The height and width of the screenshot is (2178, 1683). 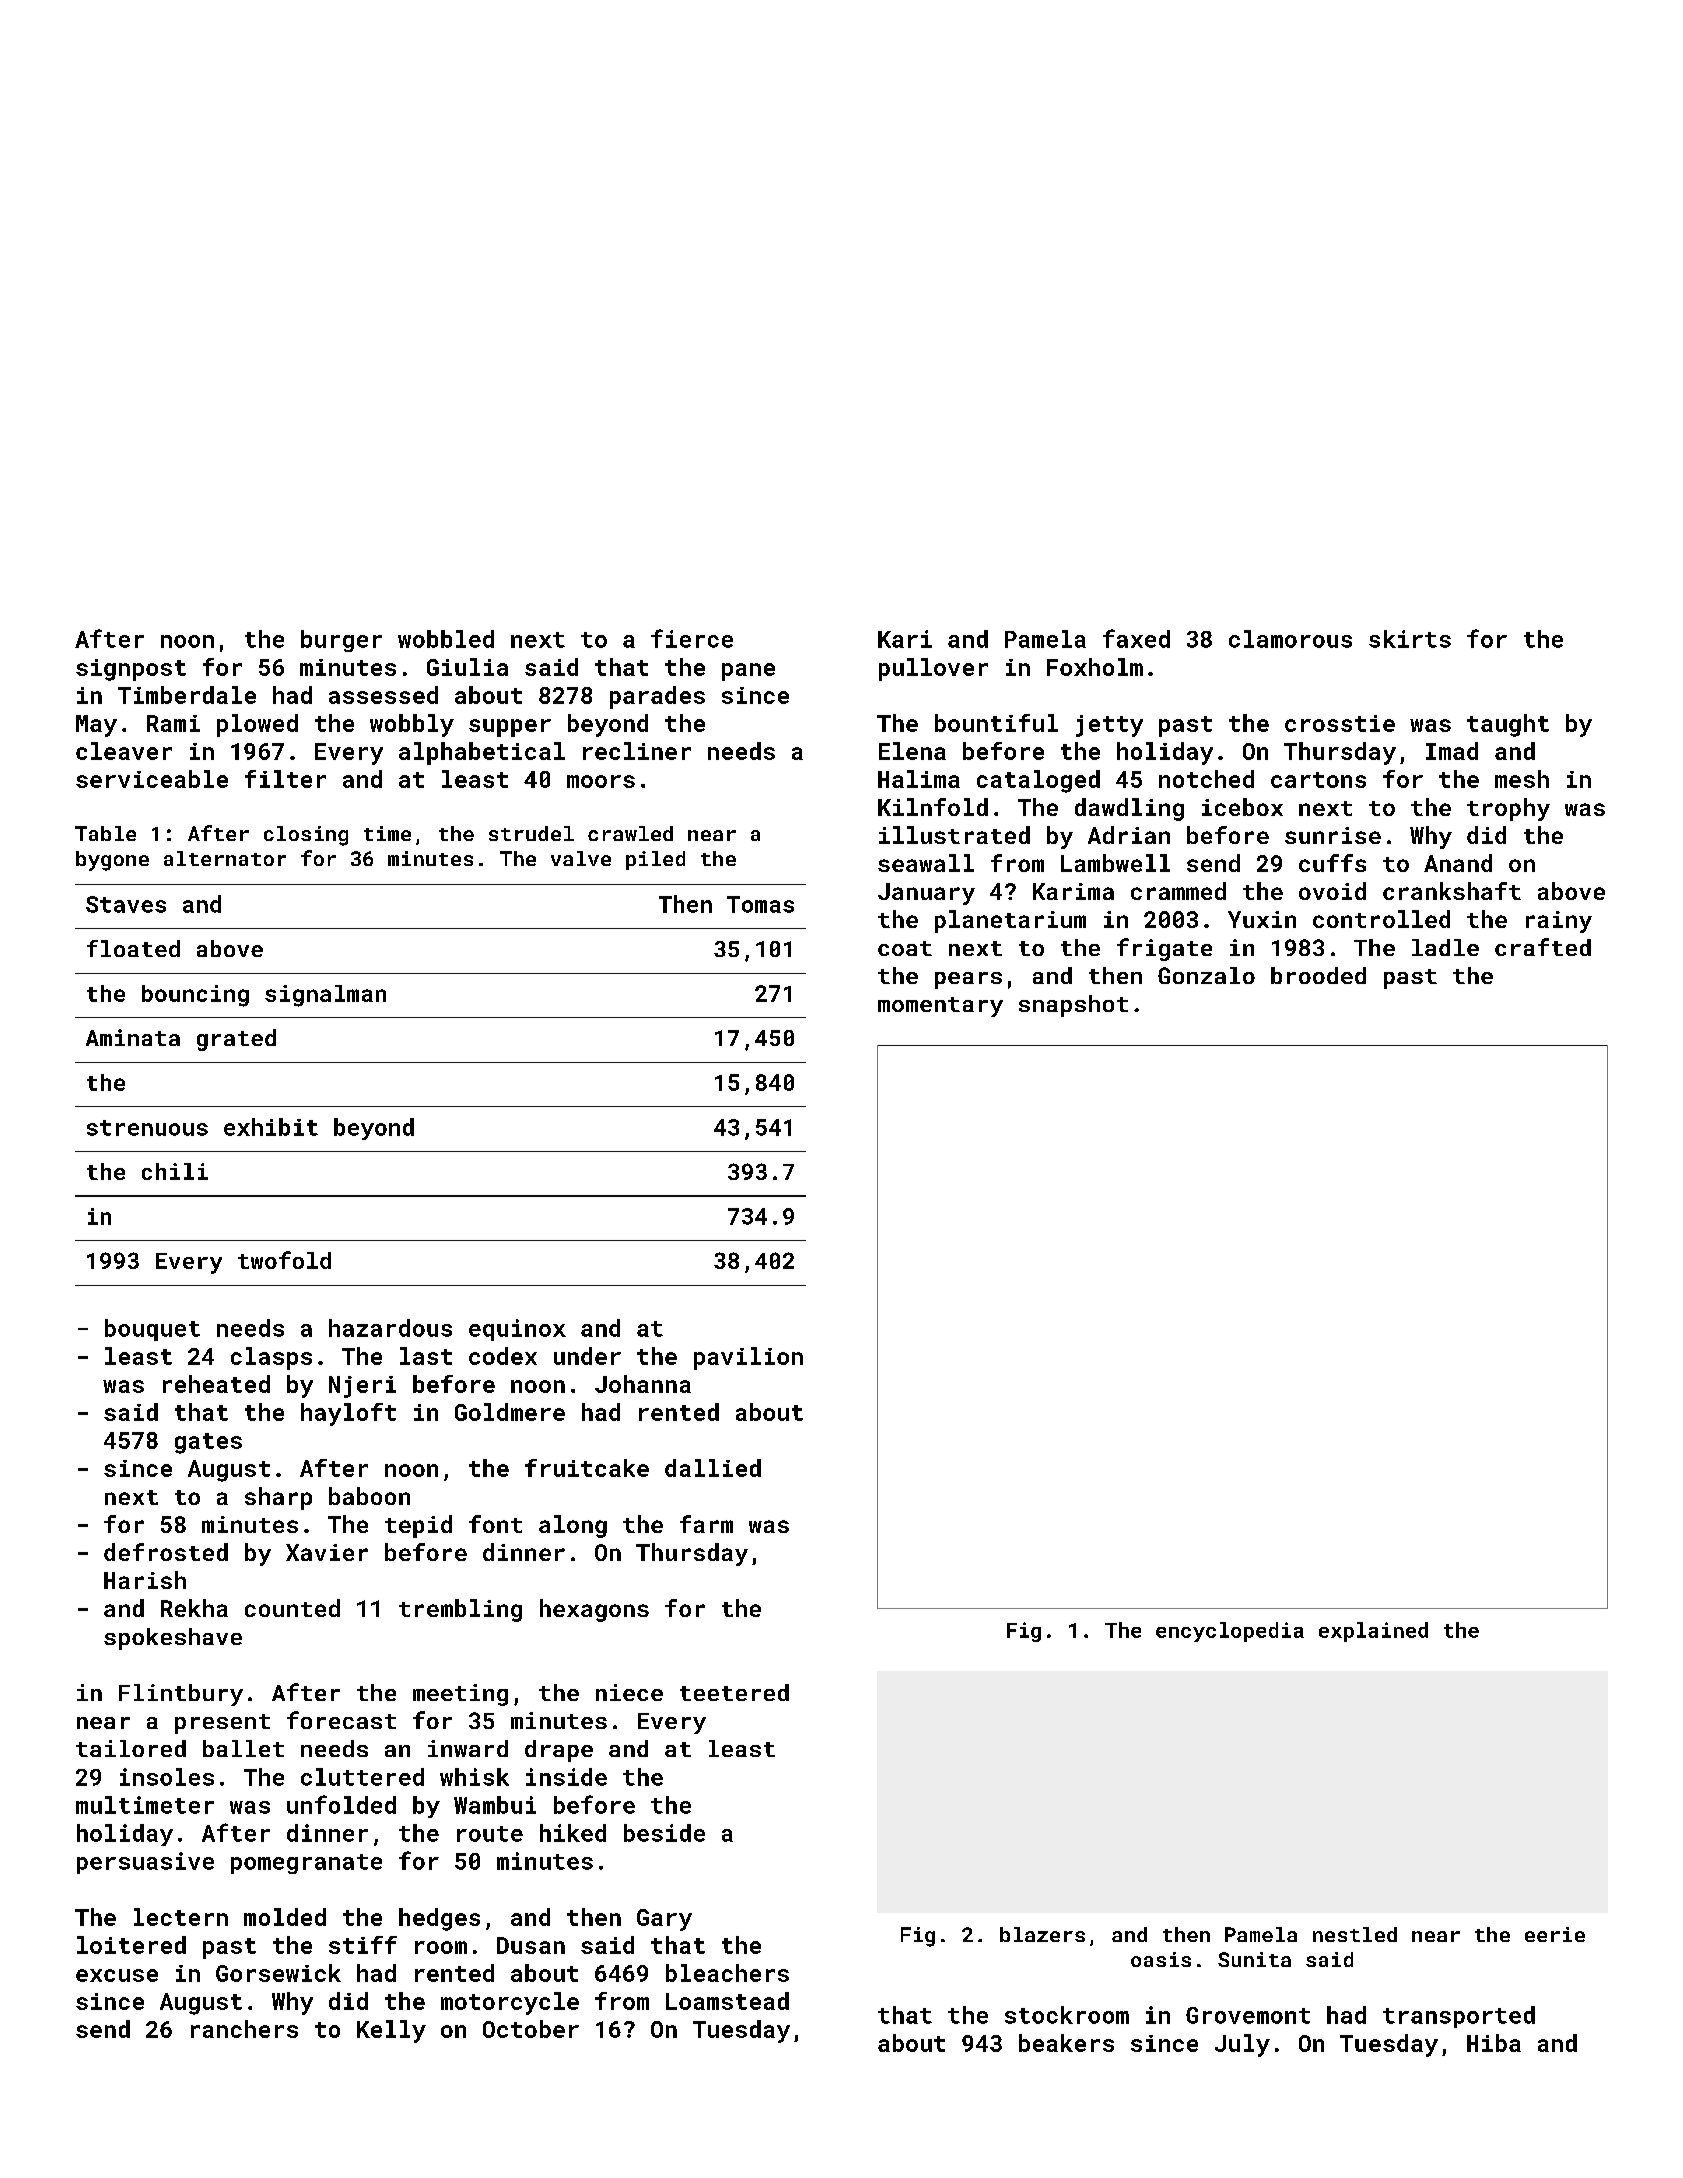 What do you see at coordinates (940, 1007) in the screenshot?
I see `momentary` at bounding box center [940, 1007].
